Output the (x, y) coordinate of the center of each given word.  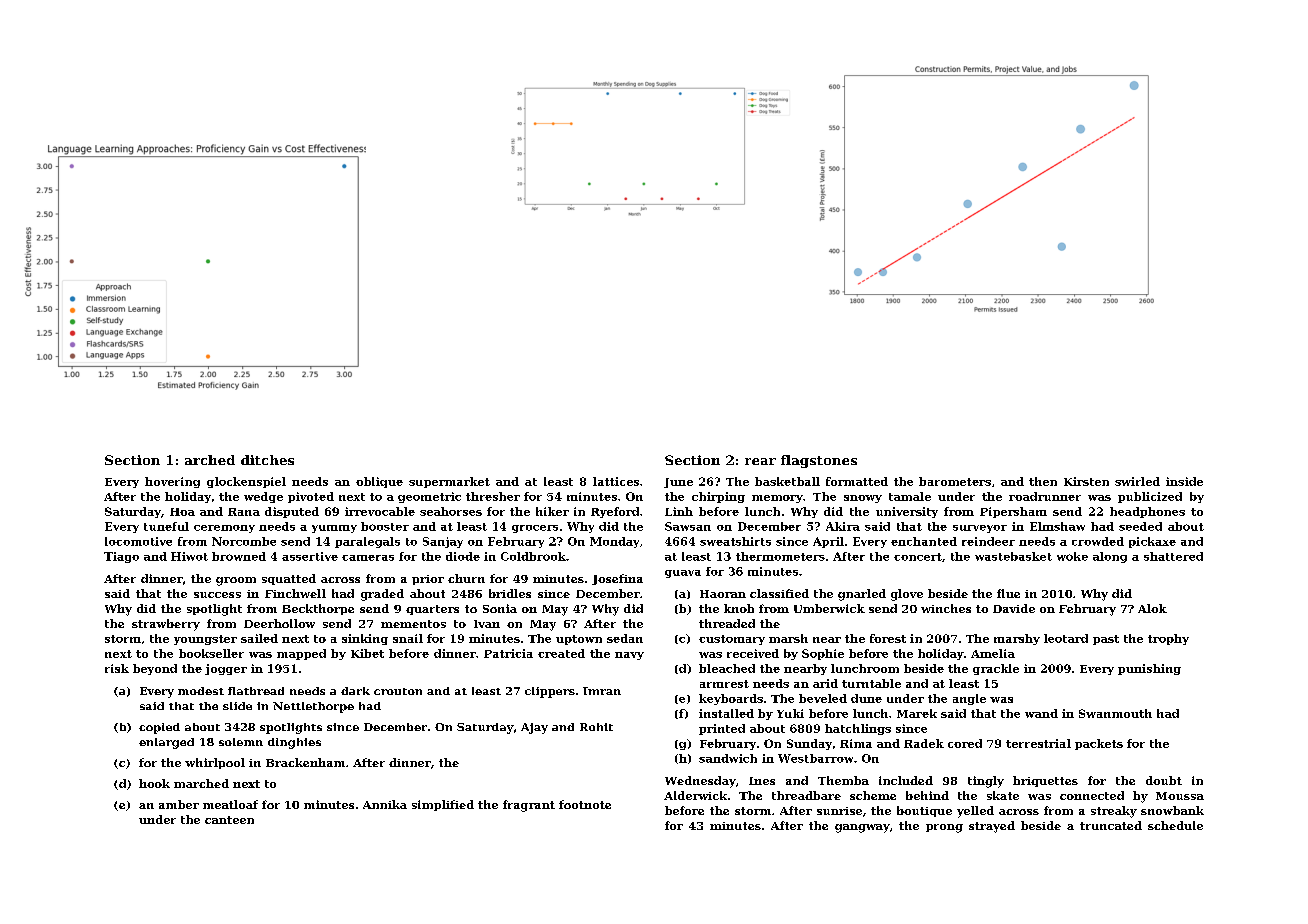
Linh (679, 511)
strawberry (166, 625)
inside (1184, 481)
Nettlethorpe (313, 707)
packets (1099, 744)
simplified (443, 805)
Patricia (508, 653)
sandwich (728, 758)
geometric (429, 497)
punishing (1149, 669)
